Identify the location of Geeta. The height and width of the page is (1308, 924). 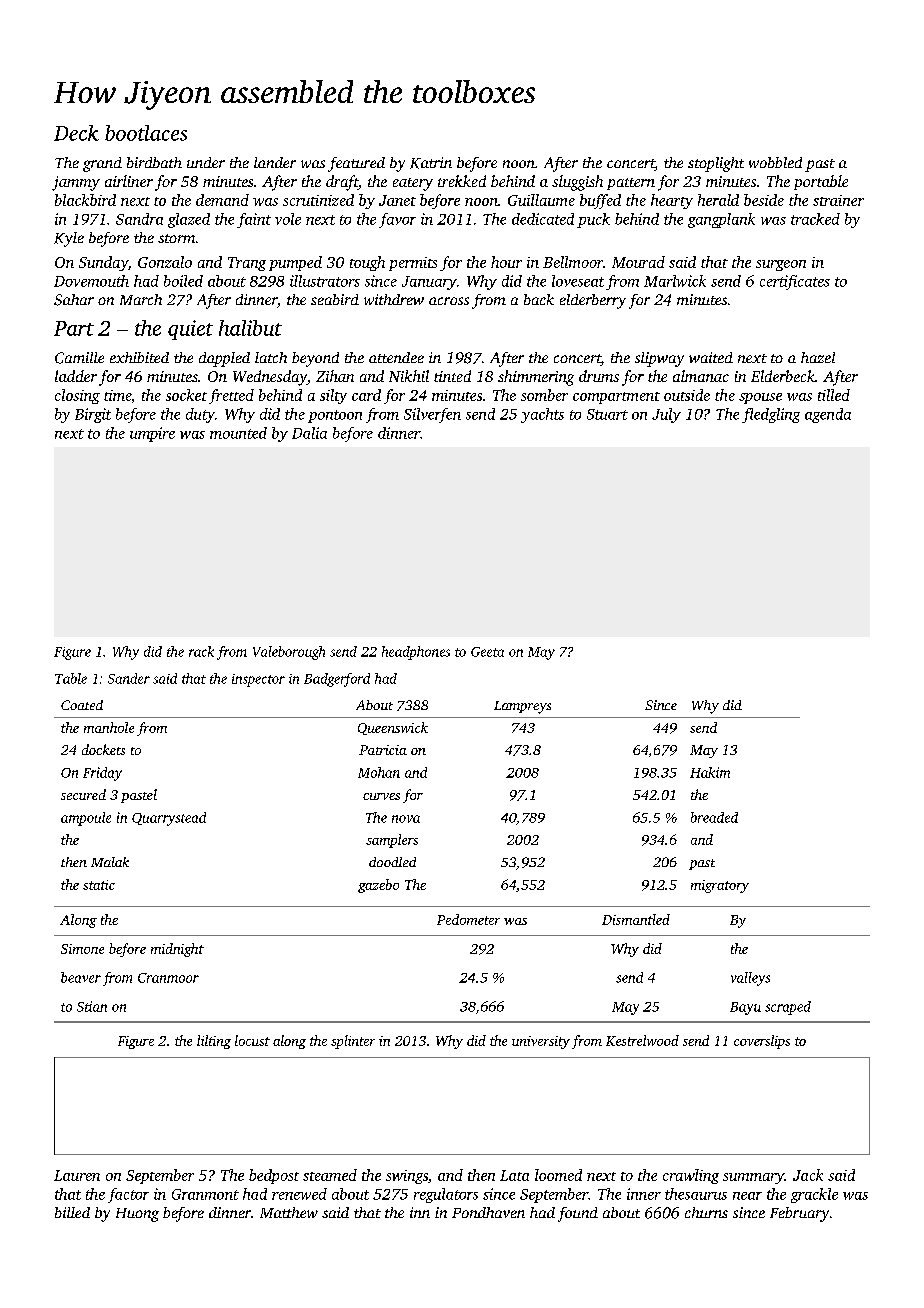
(487, 652).
